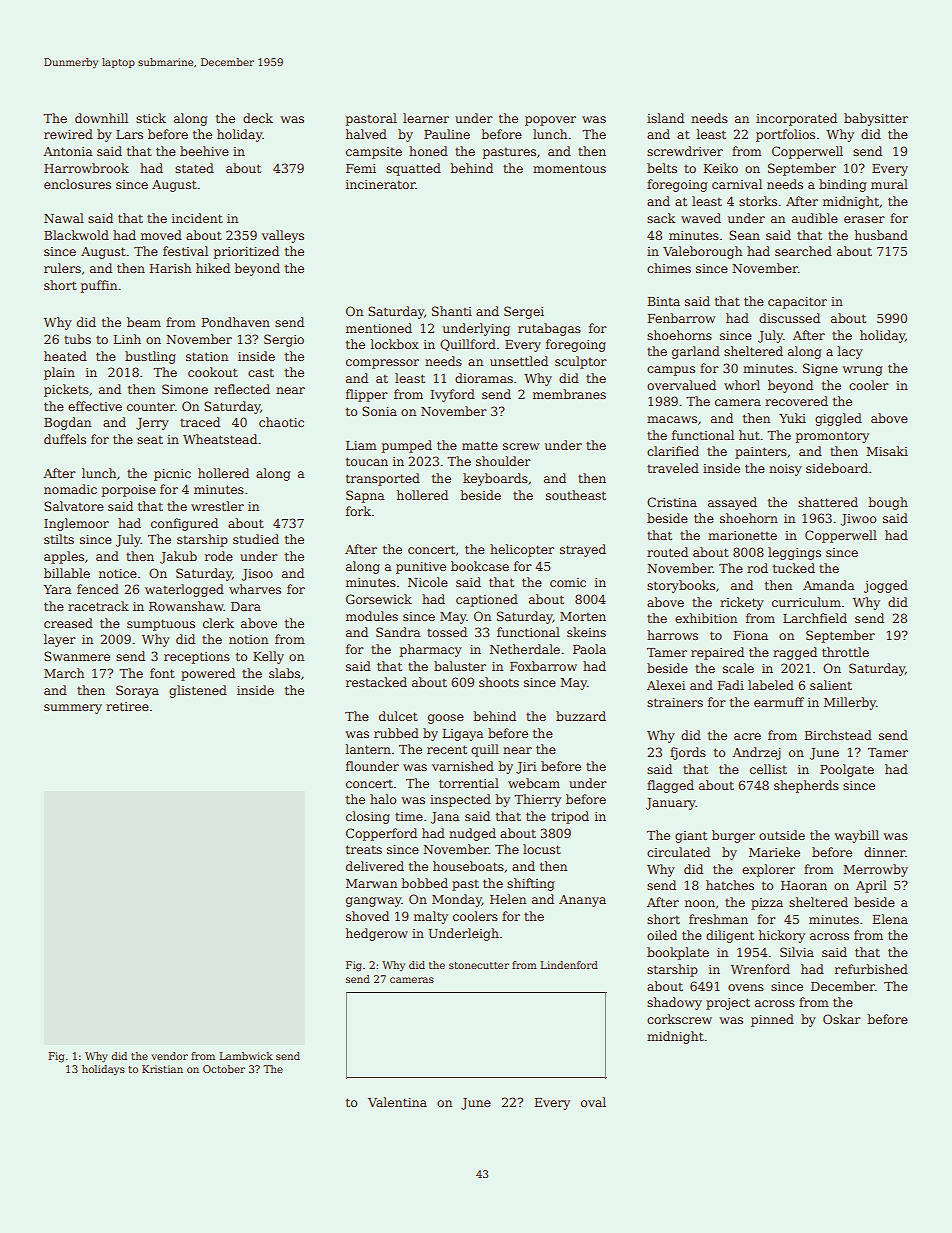  I want to click on learner, so click(426, 118).
